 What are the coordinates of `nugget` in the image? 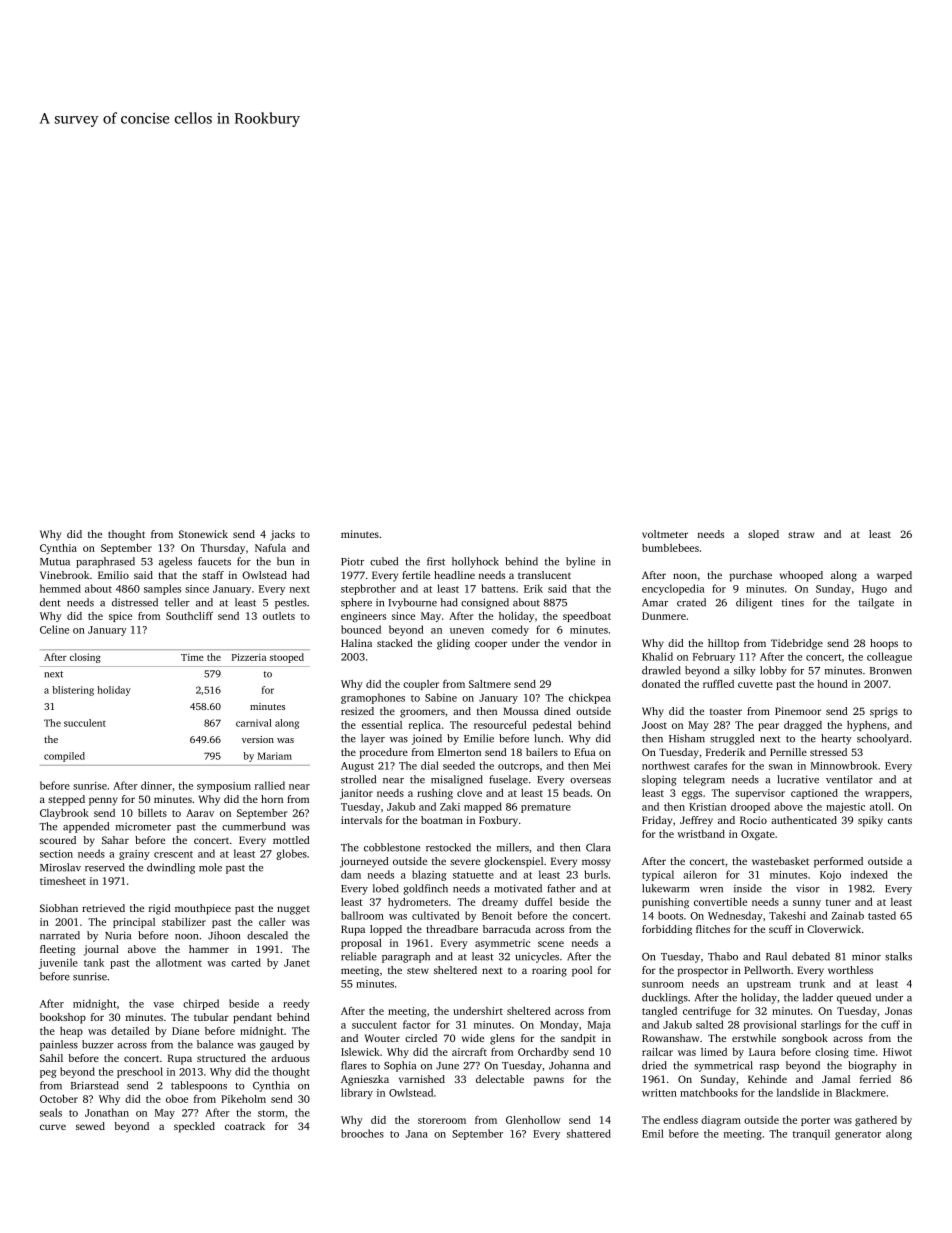 It's located at (293, 910).
